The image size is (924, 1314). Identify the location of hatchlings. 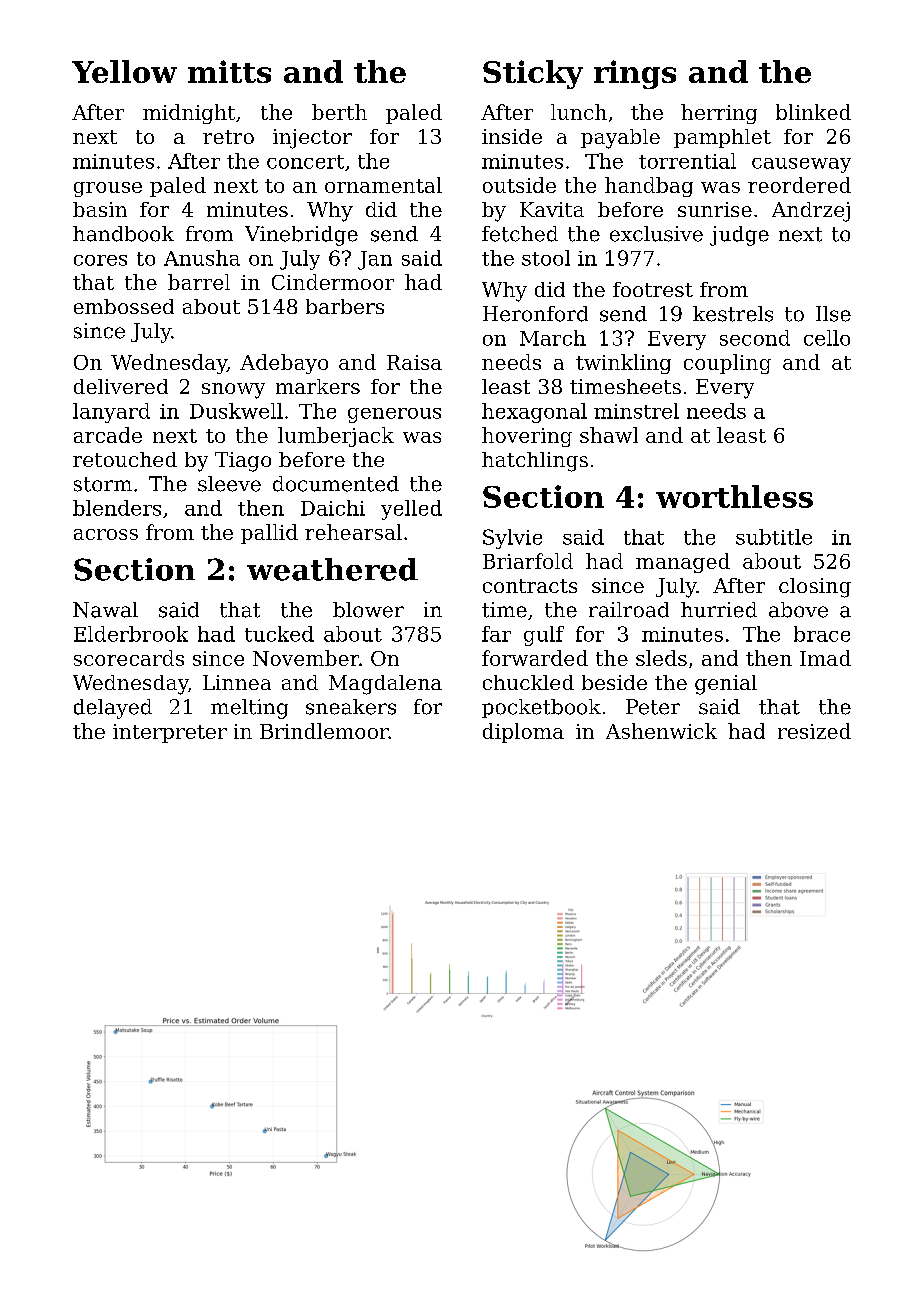
(535, 462).
